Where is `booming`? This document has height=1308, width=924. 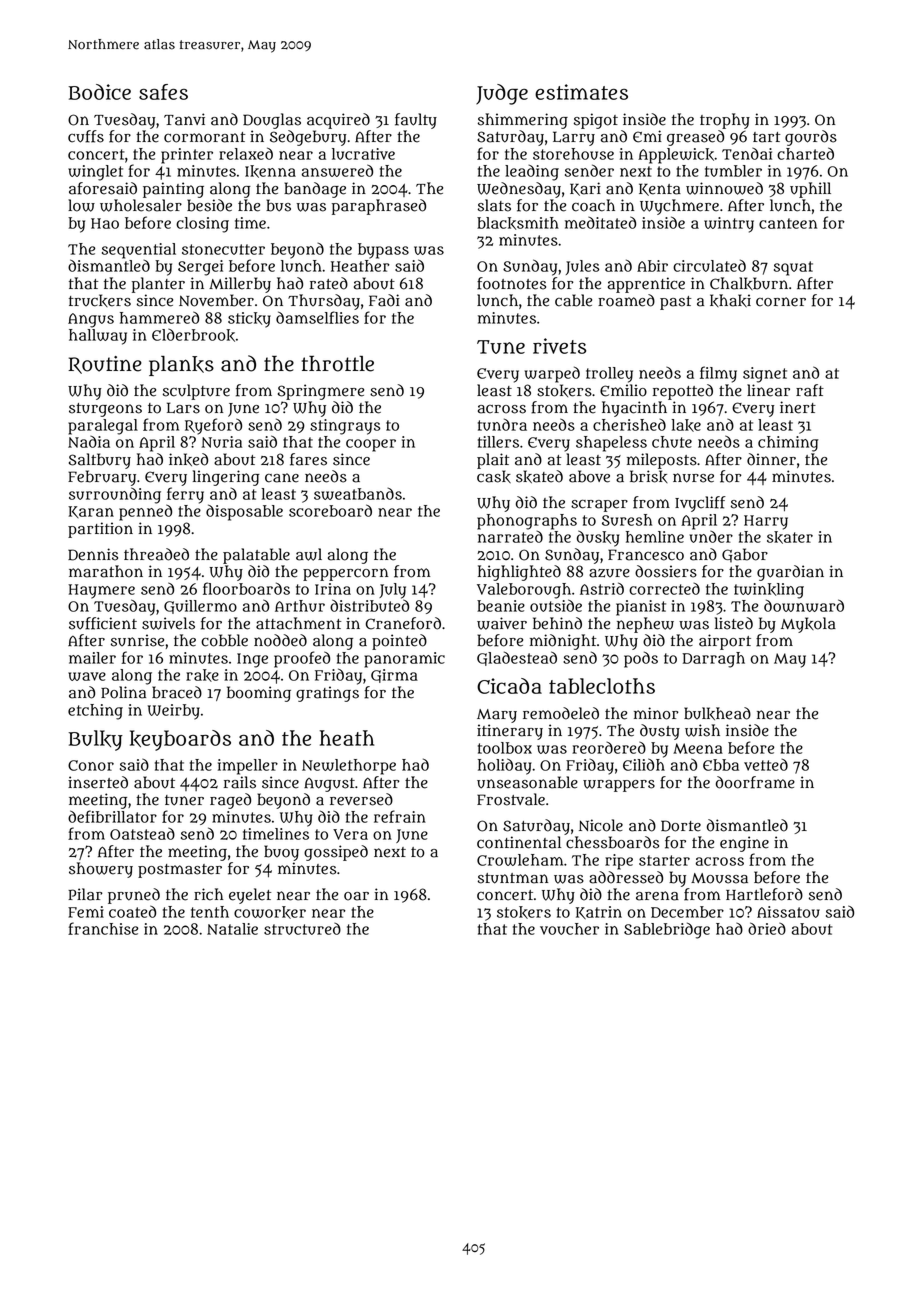
booming is located at coordinates (259, 694).
